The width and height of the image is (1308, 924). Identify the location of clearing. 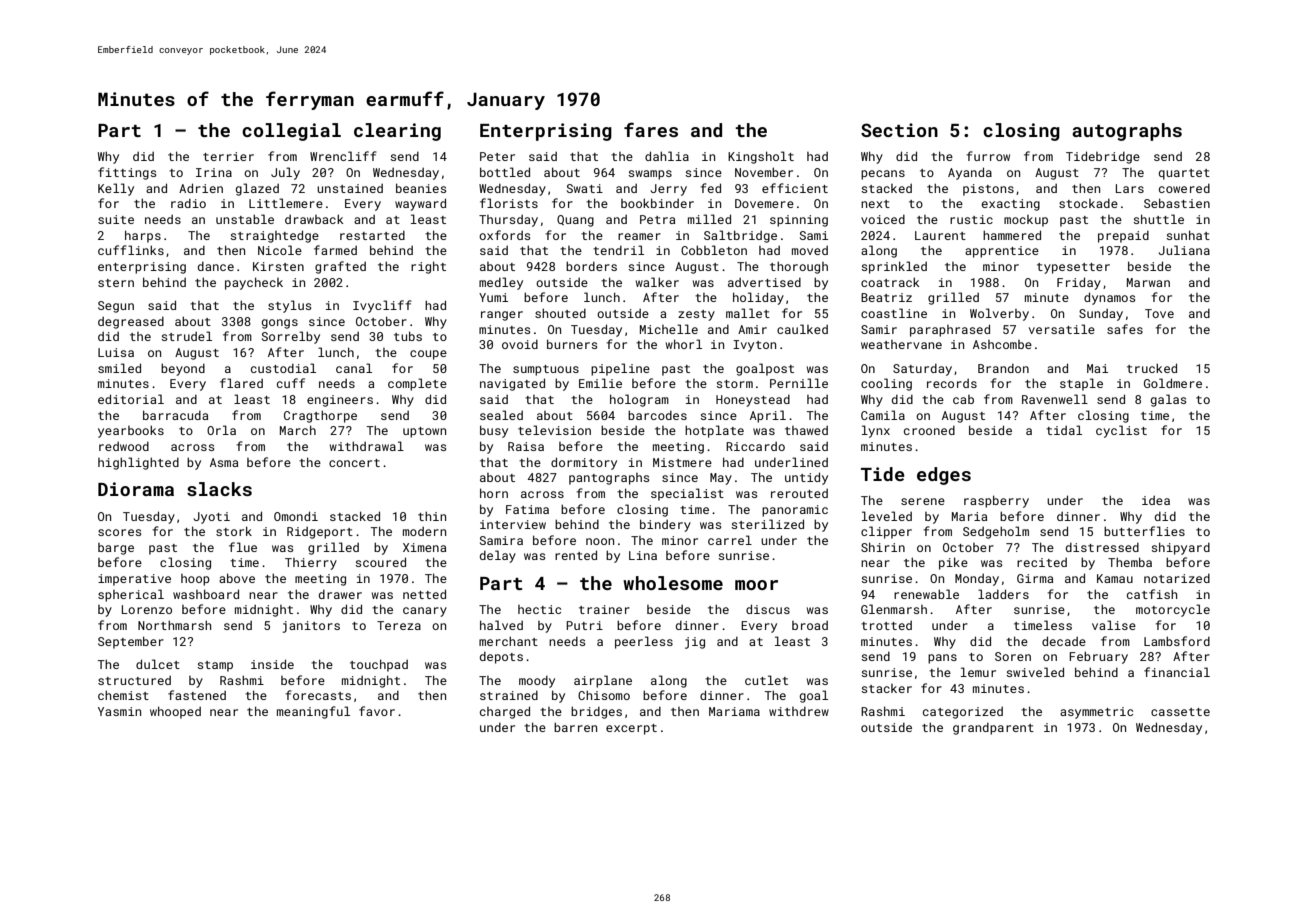
(397, 132).
